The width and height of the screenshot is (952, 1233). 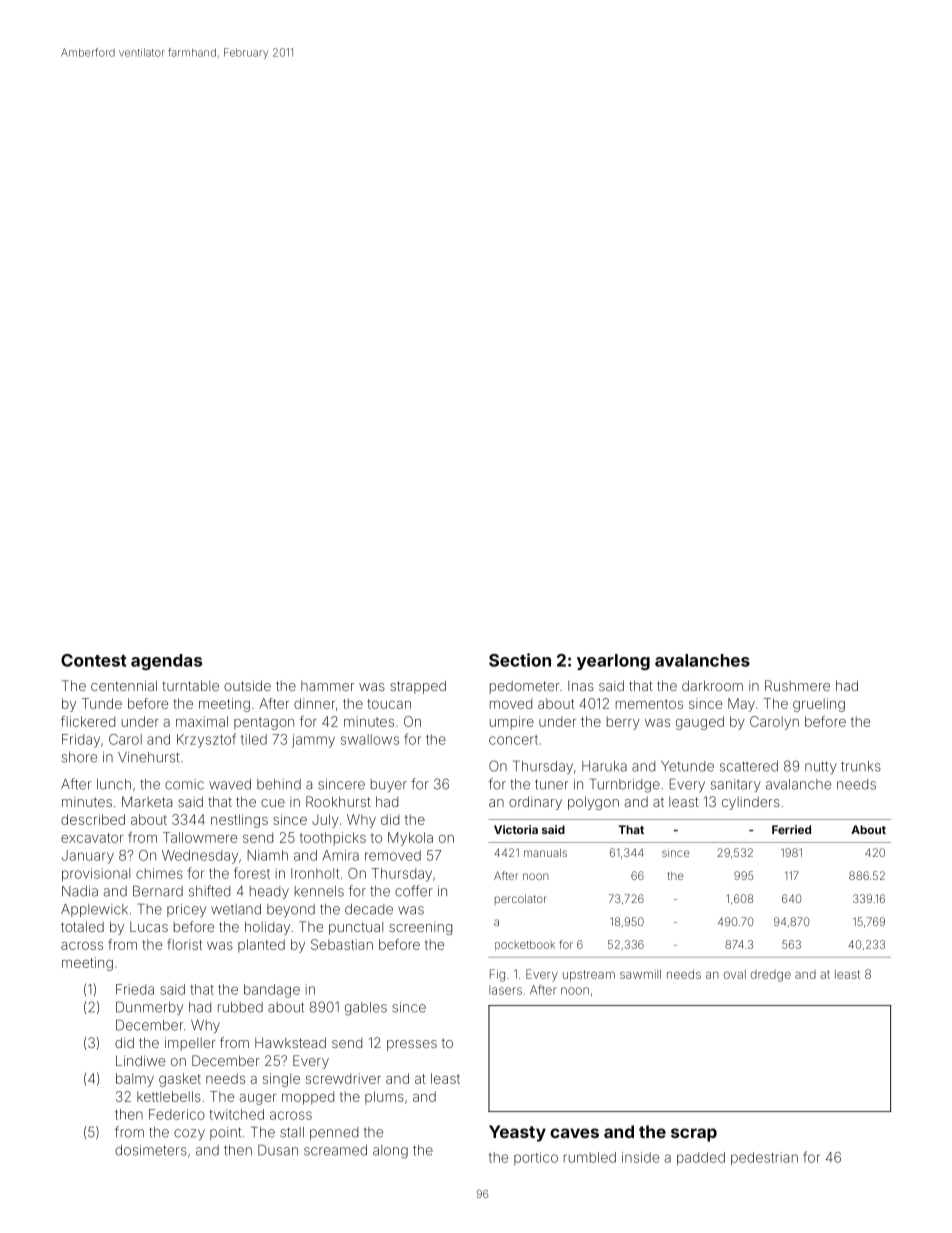 What do you see at coordinates (239, 821) in the screenshot?
I see `nestlings` at bounding box center [239, 821].
